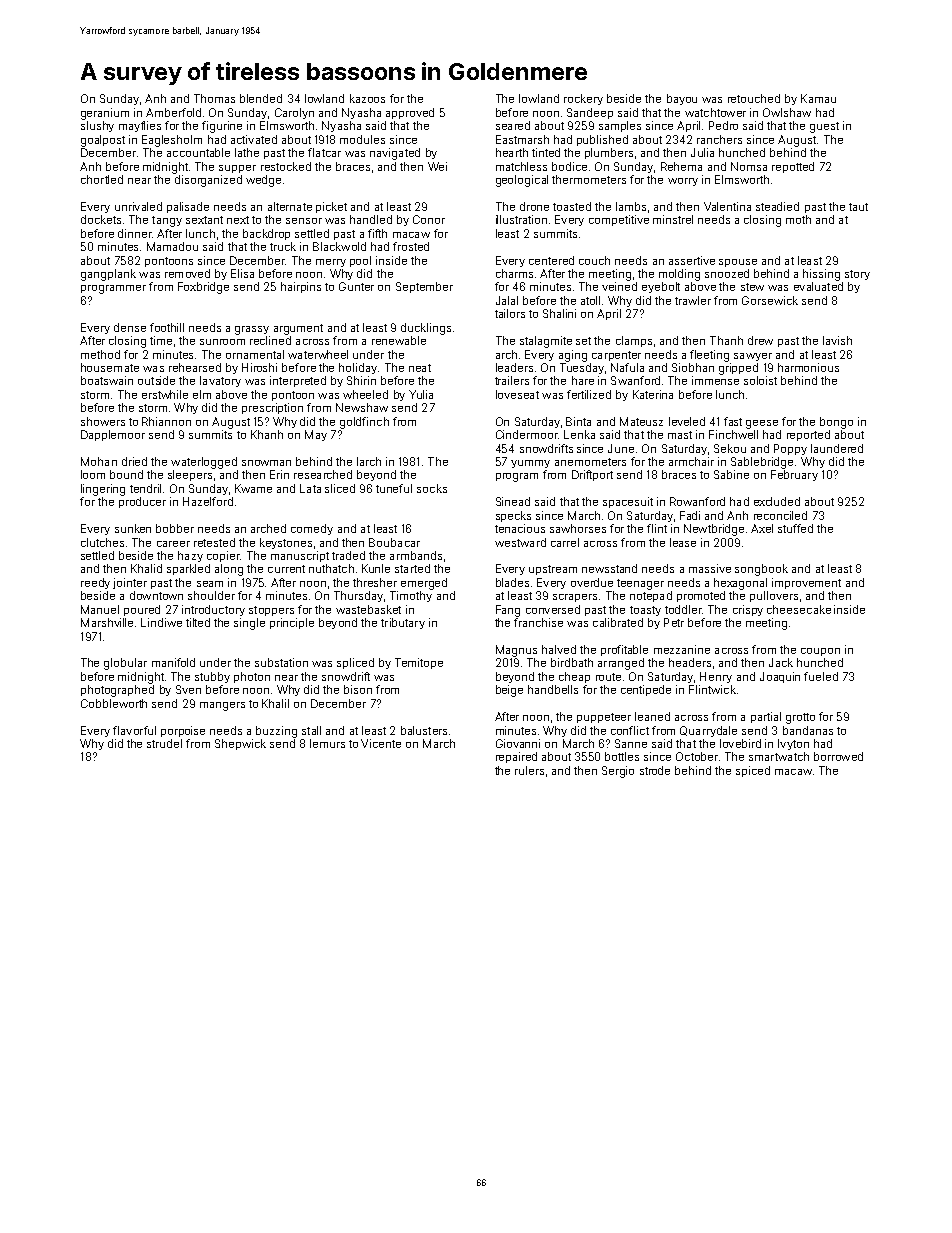 This document has height=1233, width=952. Describe the element at coordinates (761, 570) in the document. I see `songbook` at that location.
